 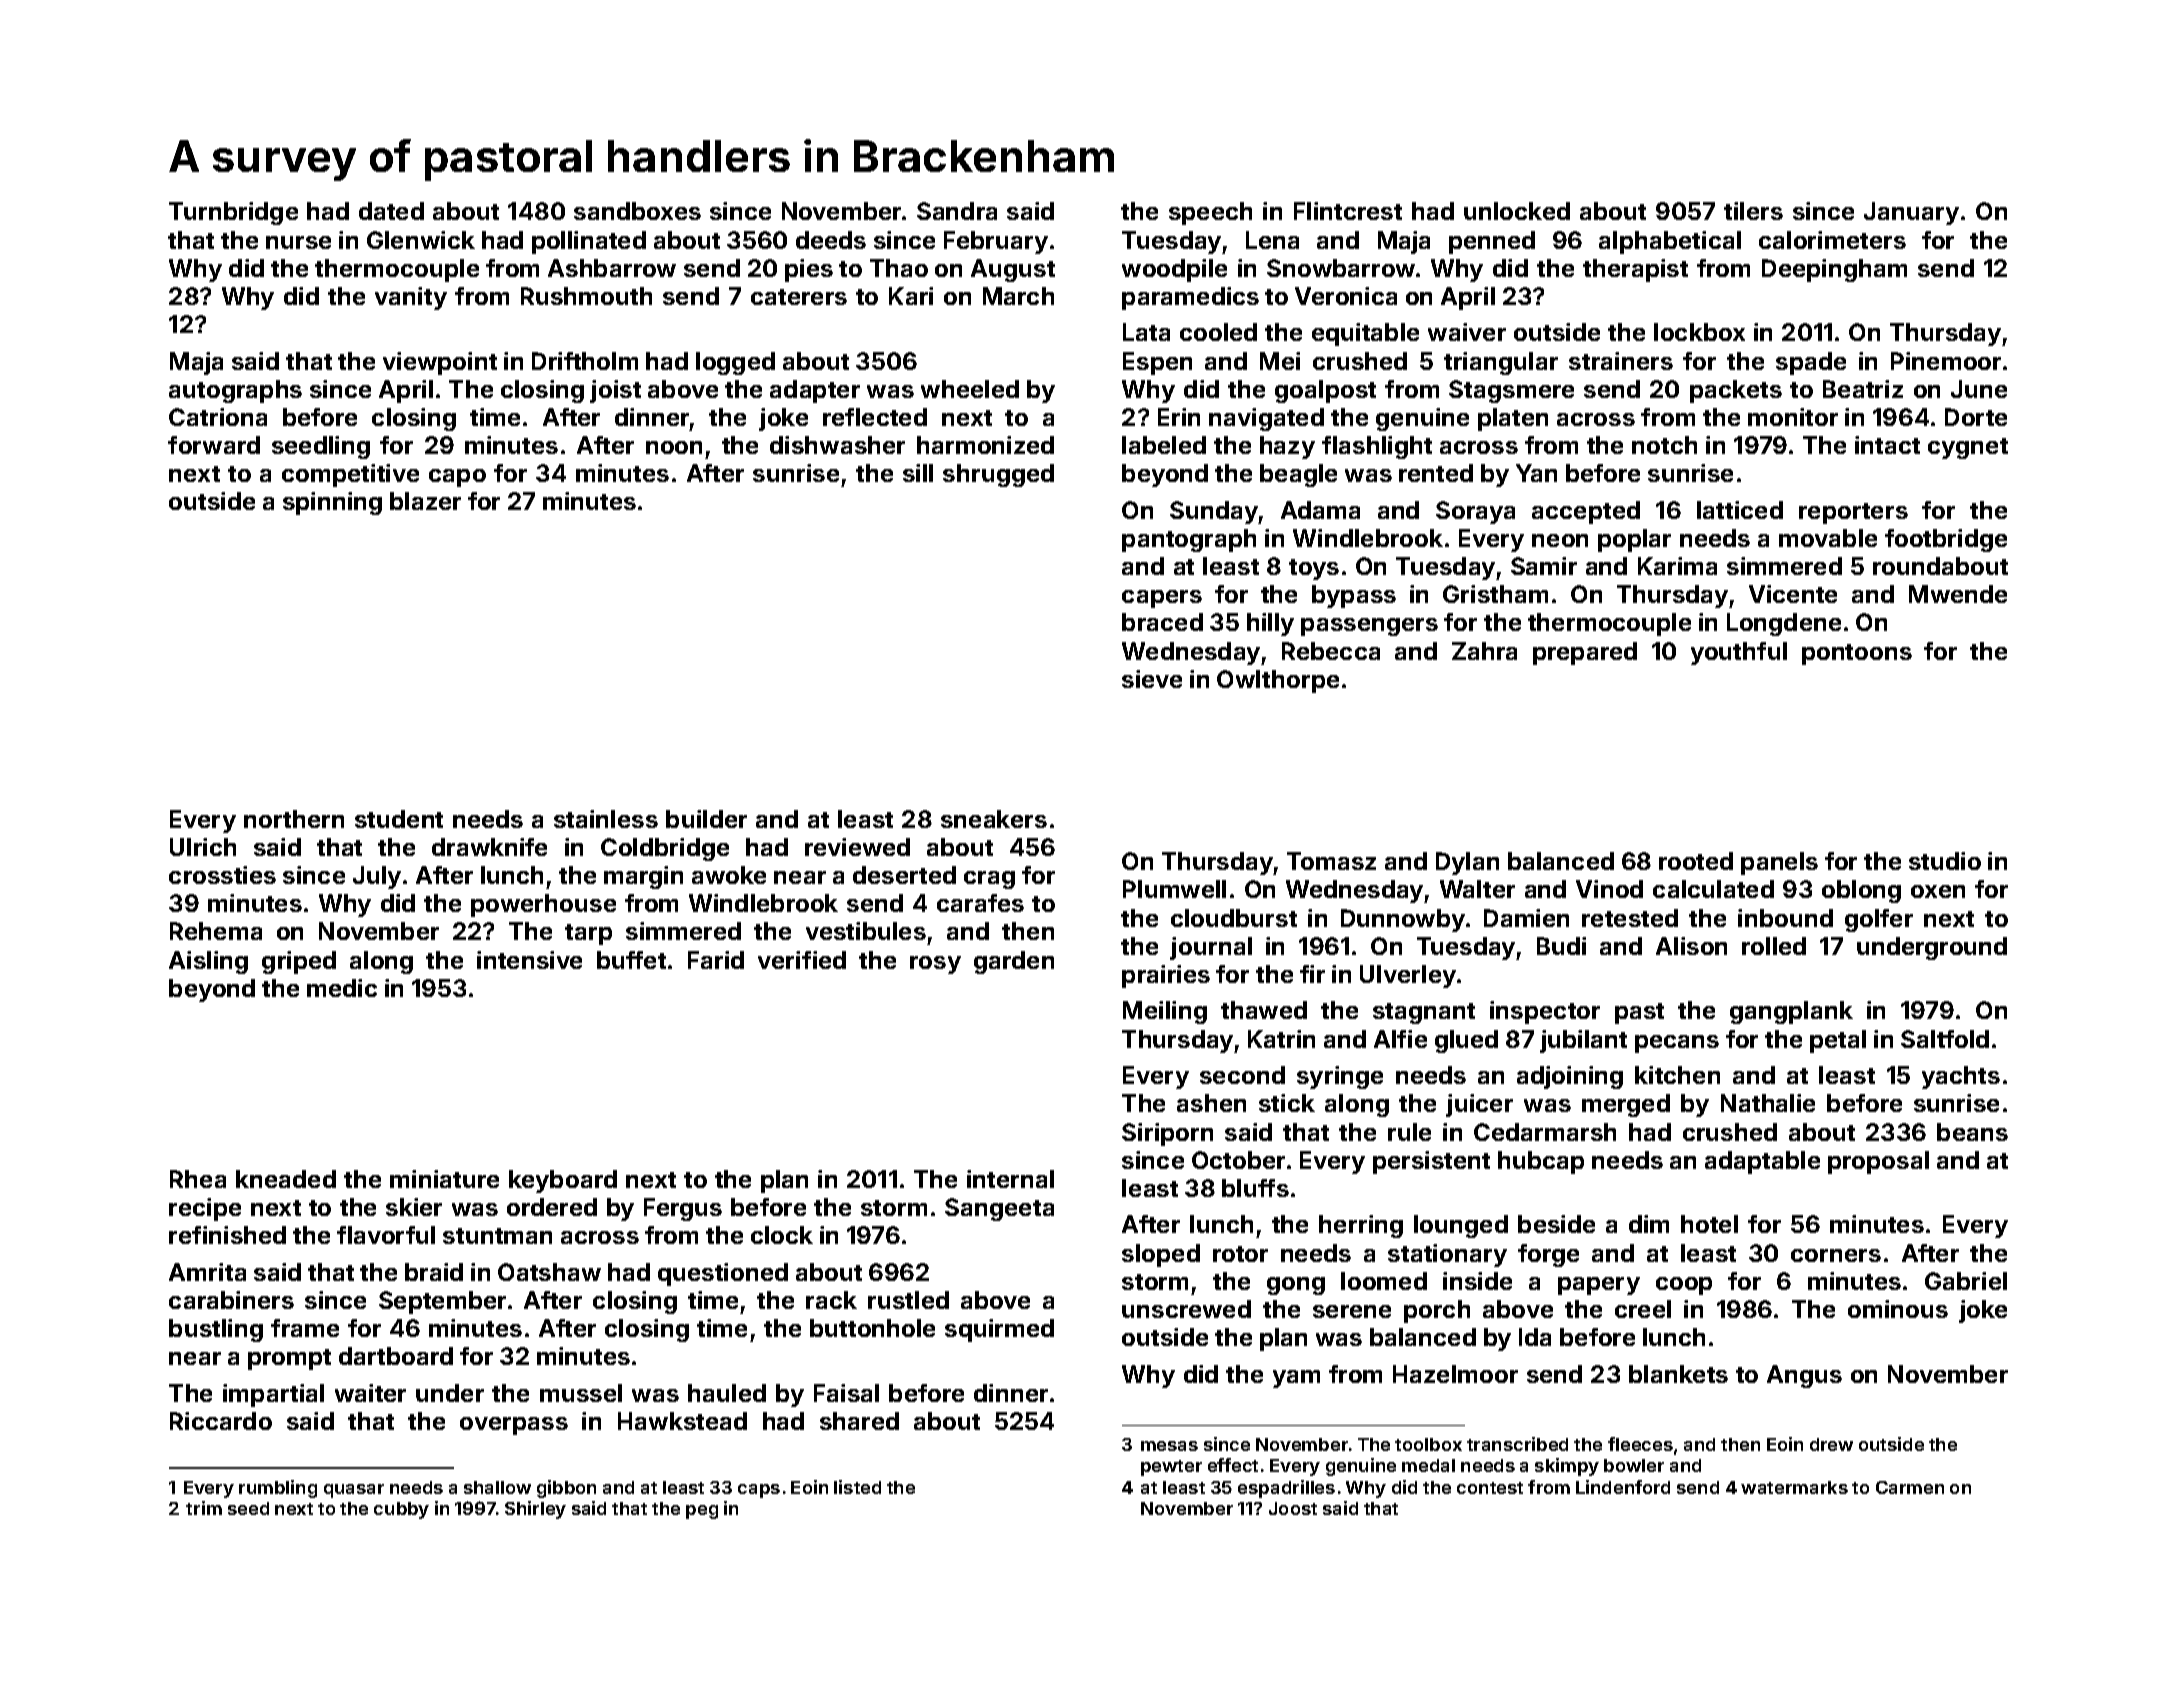 What do you see at coordinates (637, 211) in the screenshot?
I see `sandboxes` at bounding box center [637, 211].
